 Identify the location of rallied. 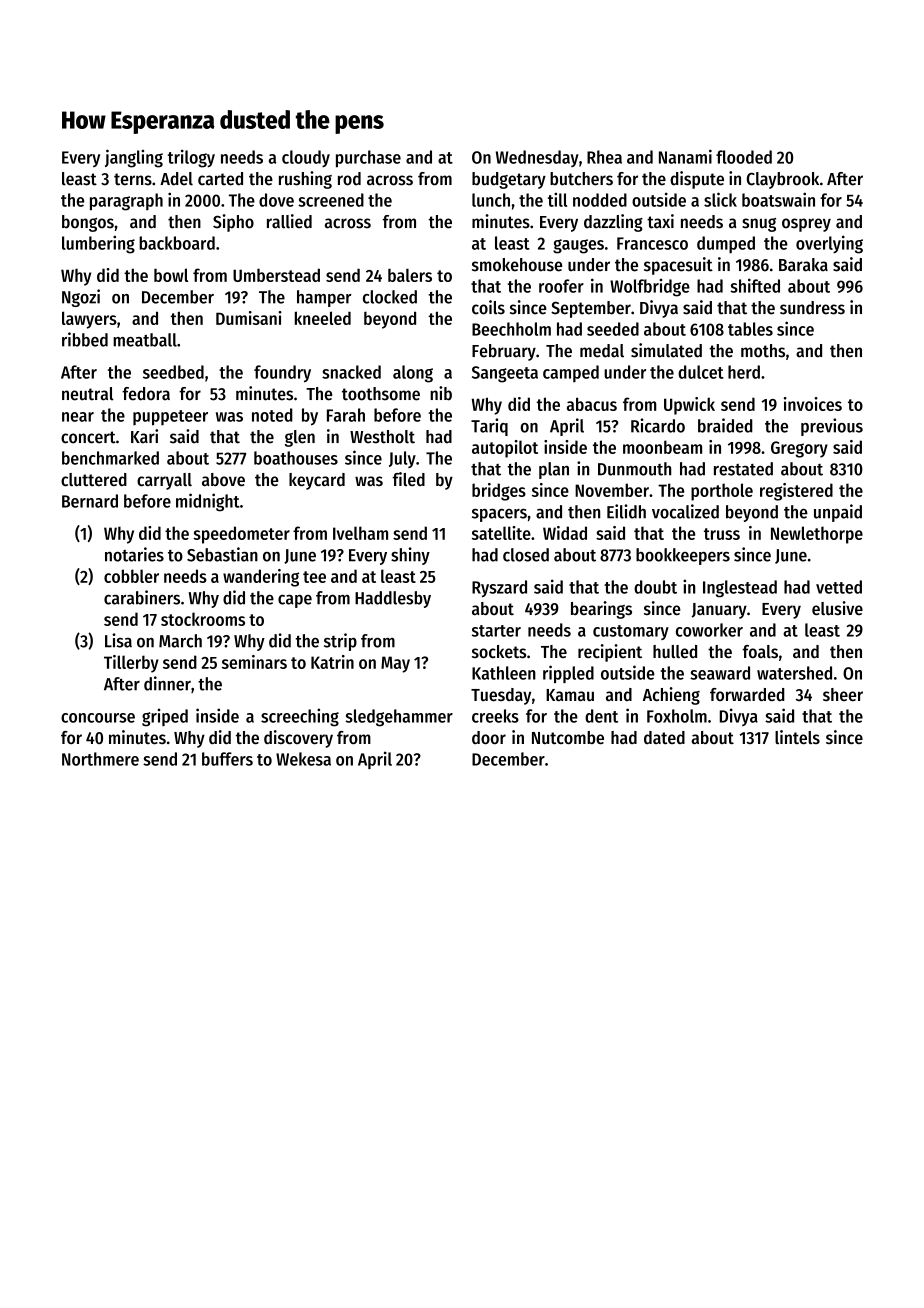
(289, 221).
